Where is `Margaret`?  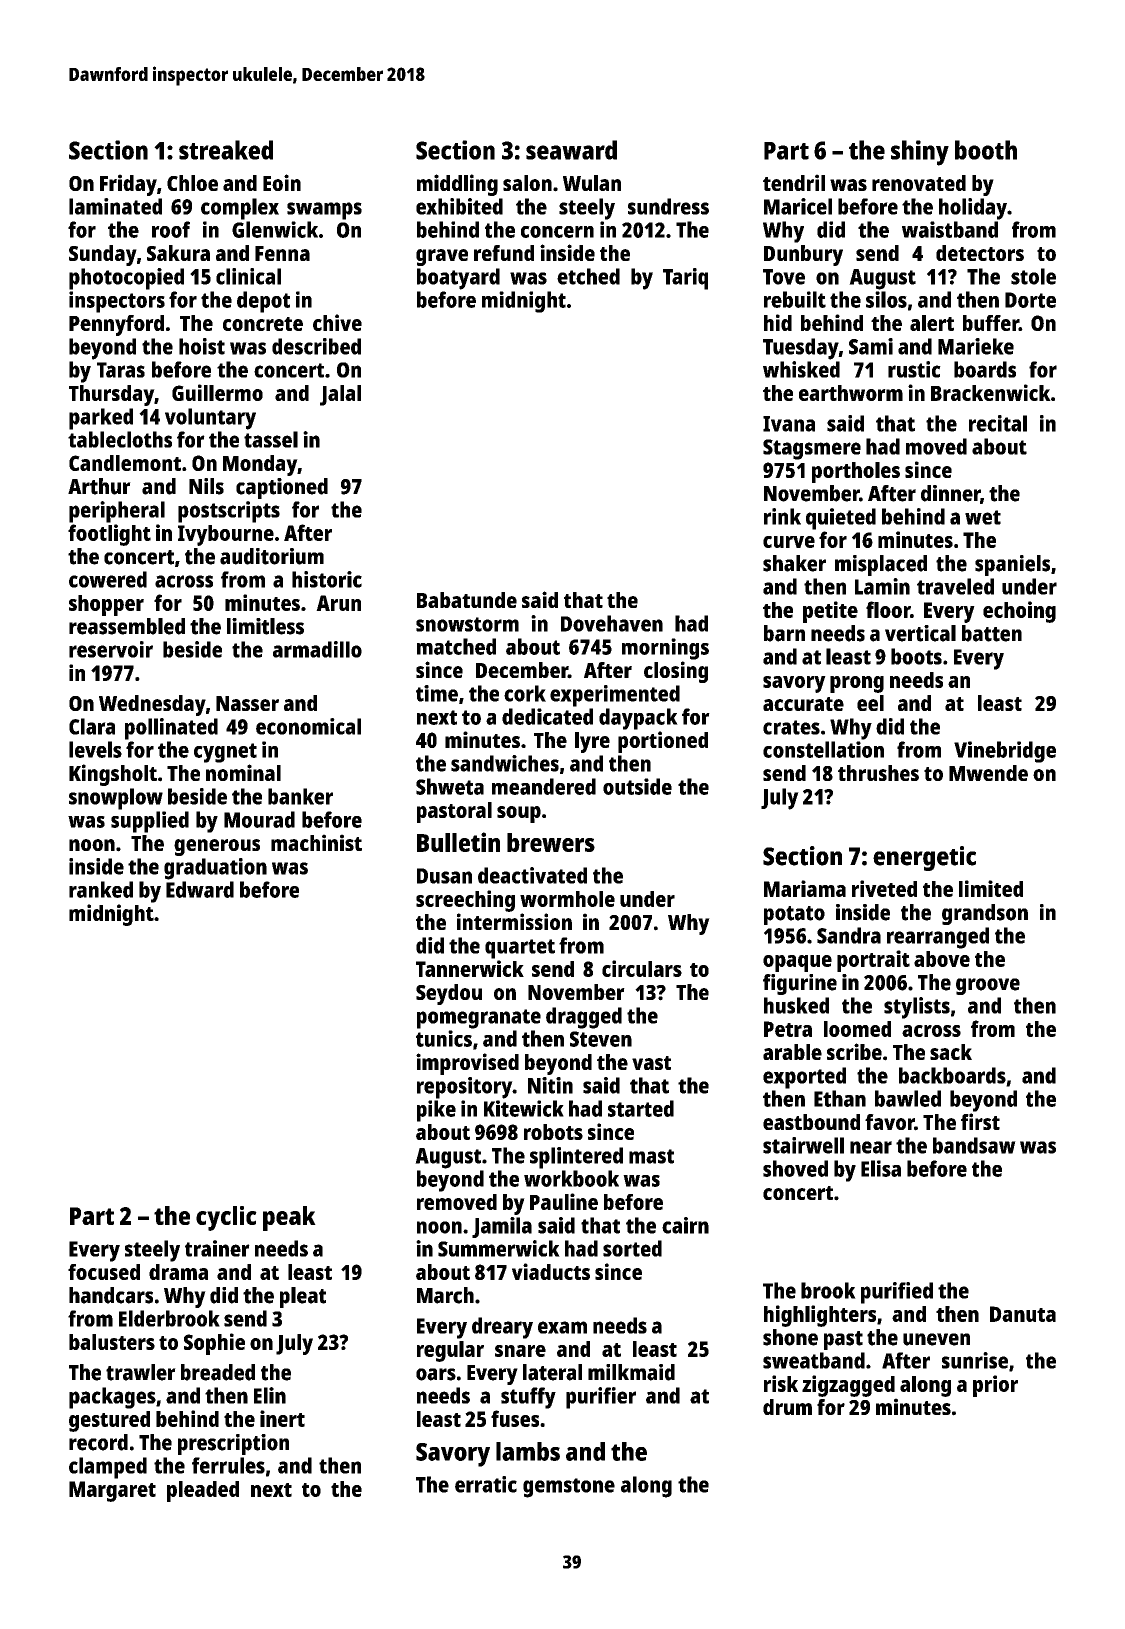
Margaret is located at coordinates (112, 1491).
